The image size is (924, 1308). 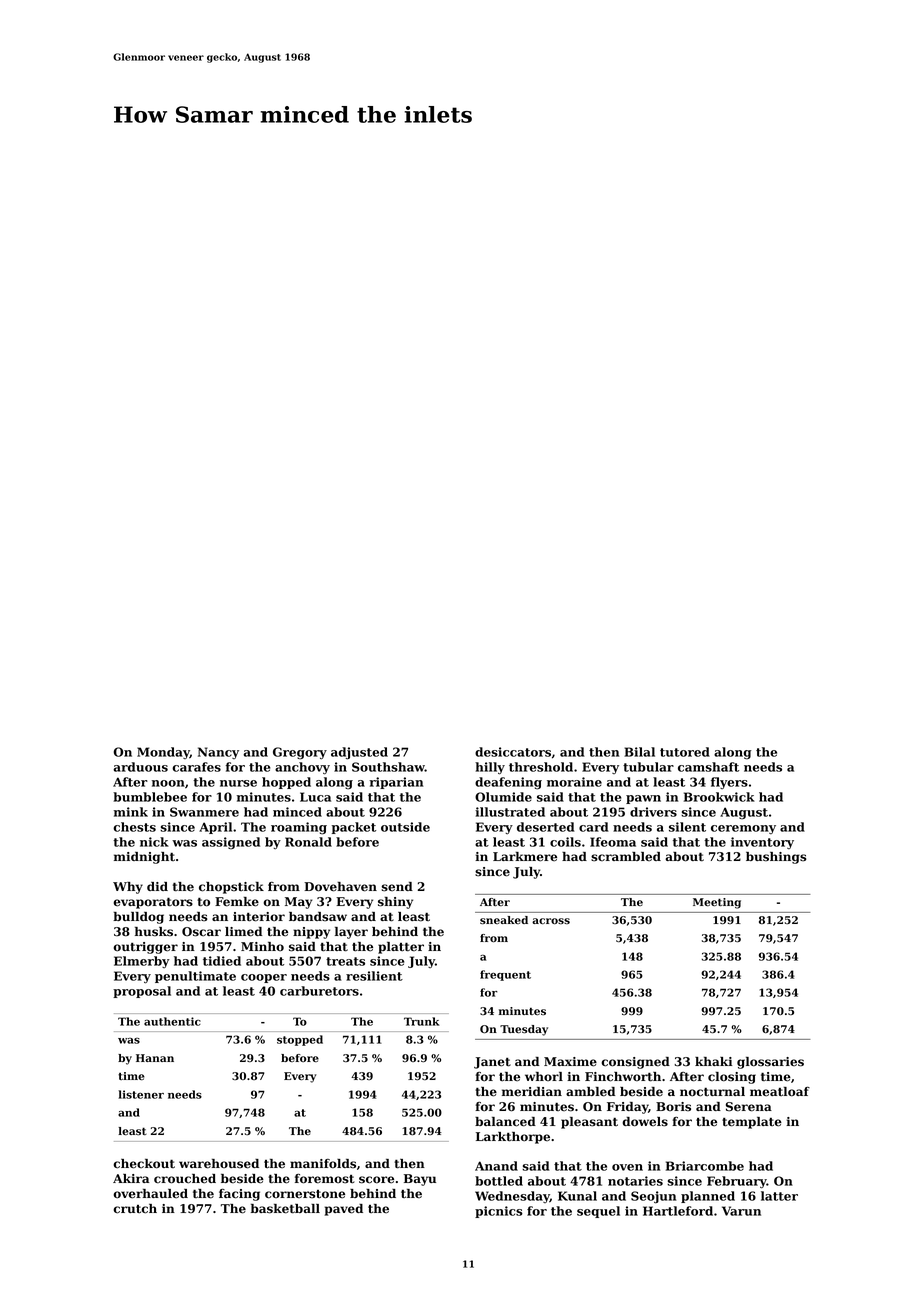 What do you see at coordinates (238, 783) in the page?
I see `nurse` at bounding box center [238, 783].
